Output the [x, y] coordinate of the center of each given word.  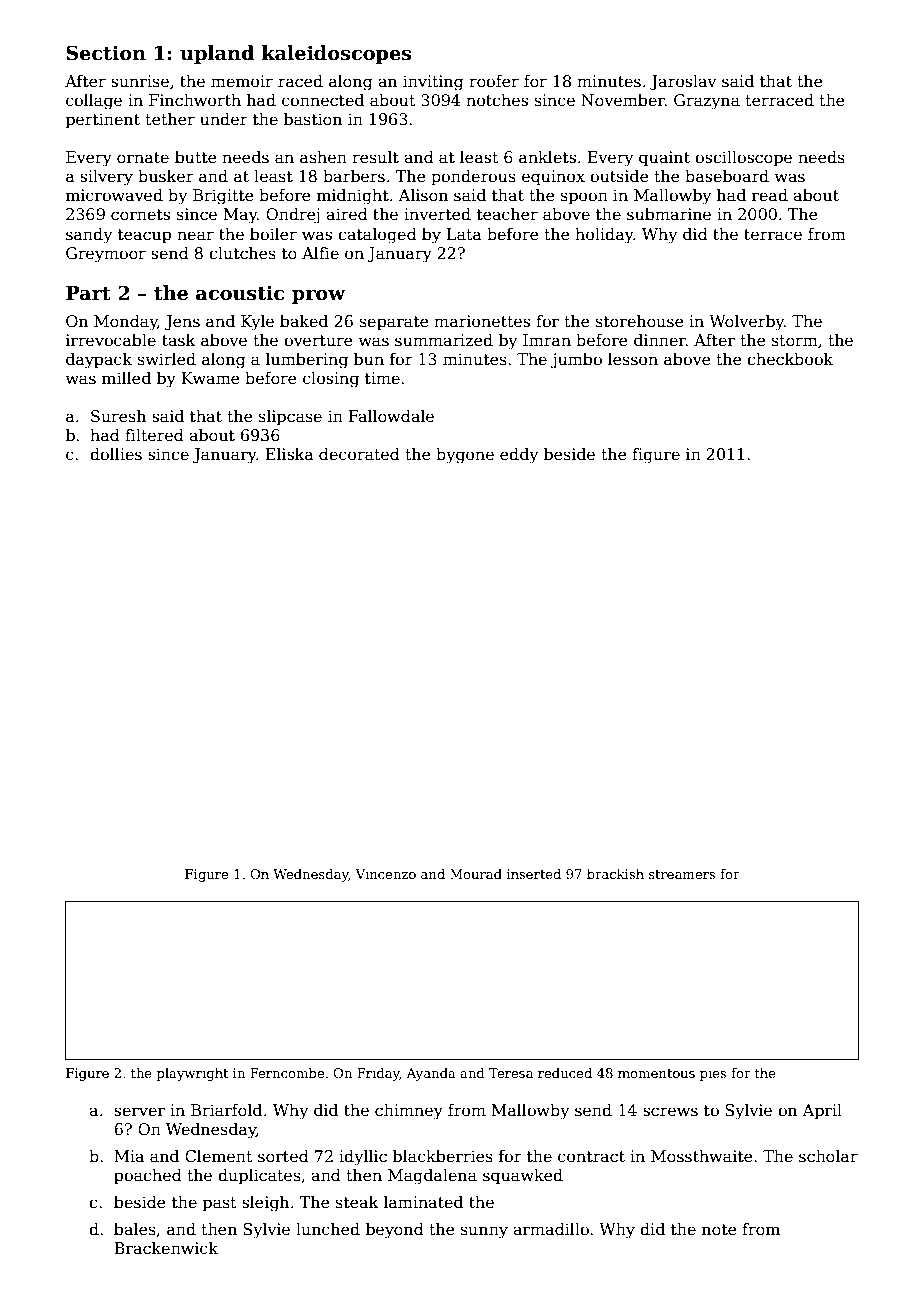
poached [148, 1177]
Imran [547, 340]
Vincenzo [385, 874]
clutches [242, 253]
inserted [534, 874]
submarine [669, 214]
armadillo [551, 1229]
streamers [682, 874]
